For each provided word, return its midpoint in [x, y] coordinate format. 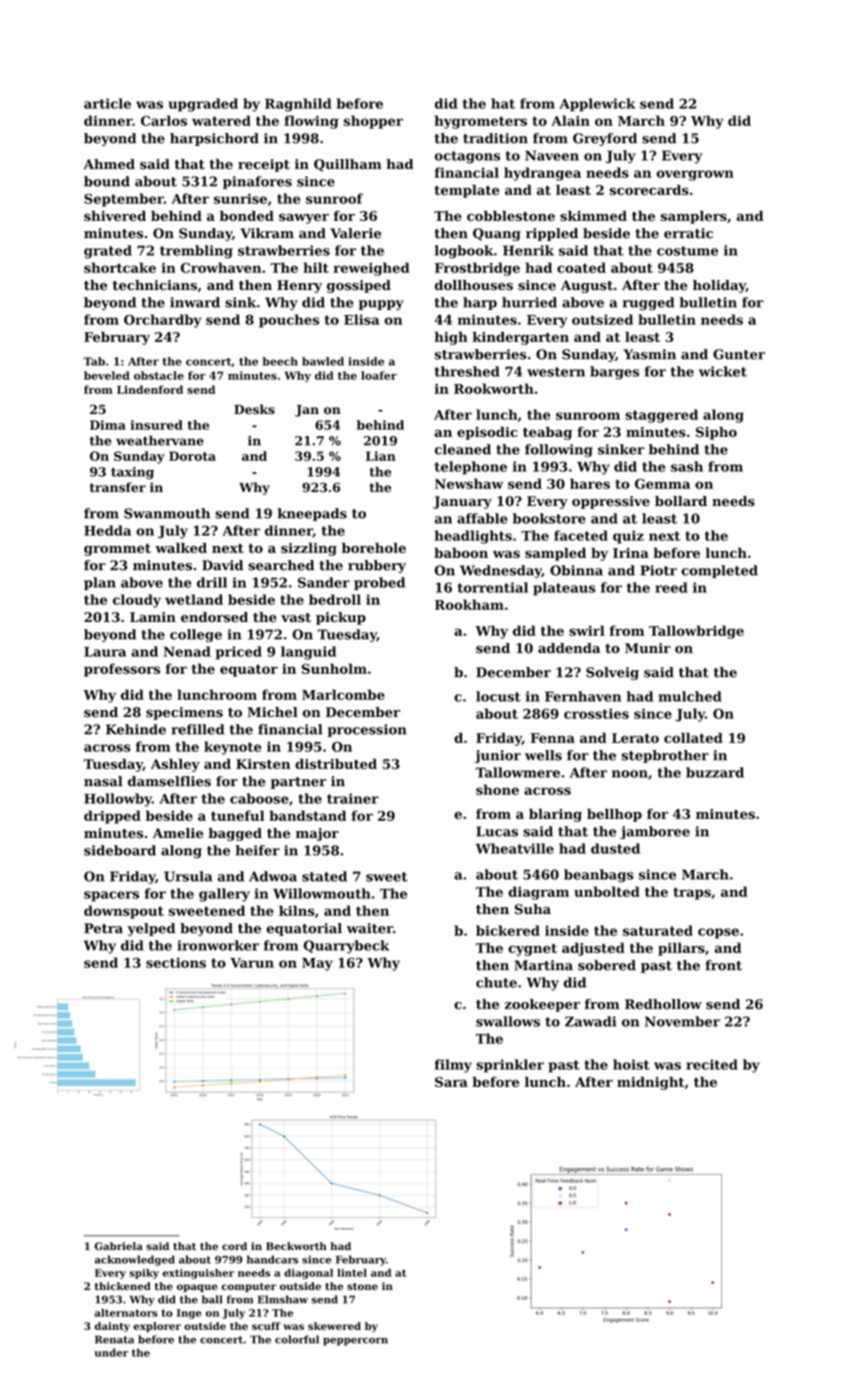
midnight [651, 1083]
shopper [373, 122]
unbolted [607, 891]
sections [176, 962]
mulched [690, 696]
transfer [118, 487]
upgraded [203, 105]
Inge [189, 1314]
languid [308, 653]
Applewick [597, 105]
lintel [352, 1273]
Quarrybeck [346, 947]
